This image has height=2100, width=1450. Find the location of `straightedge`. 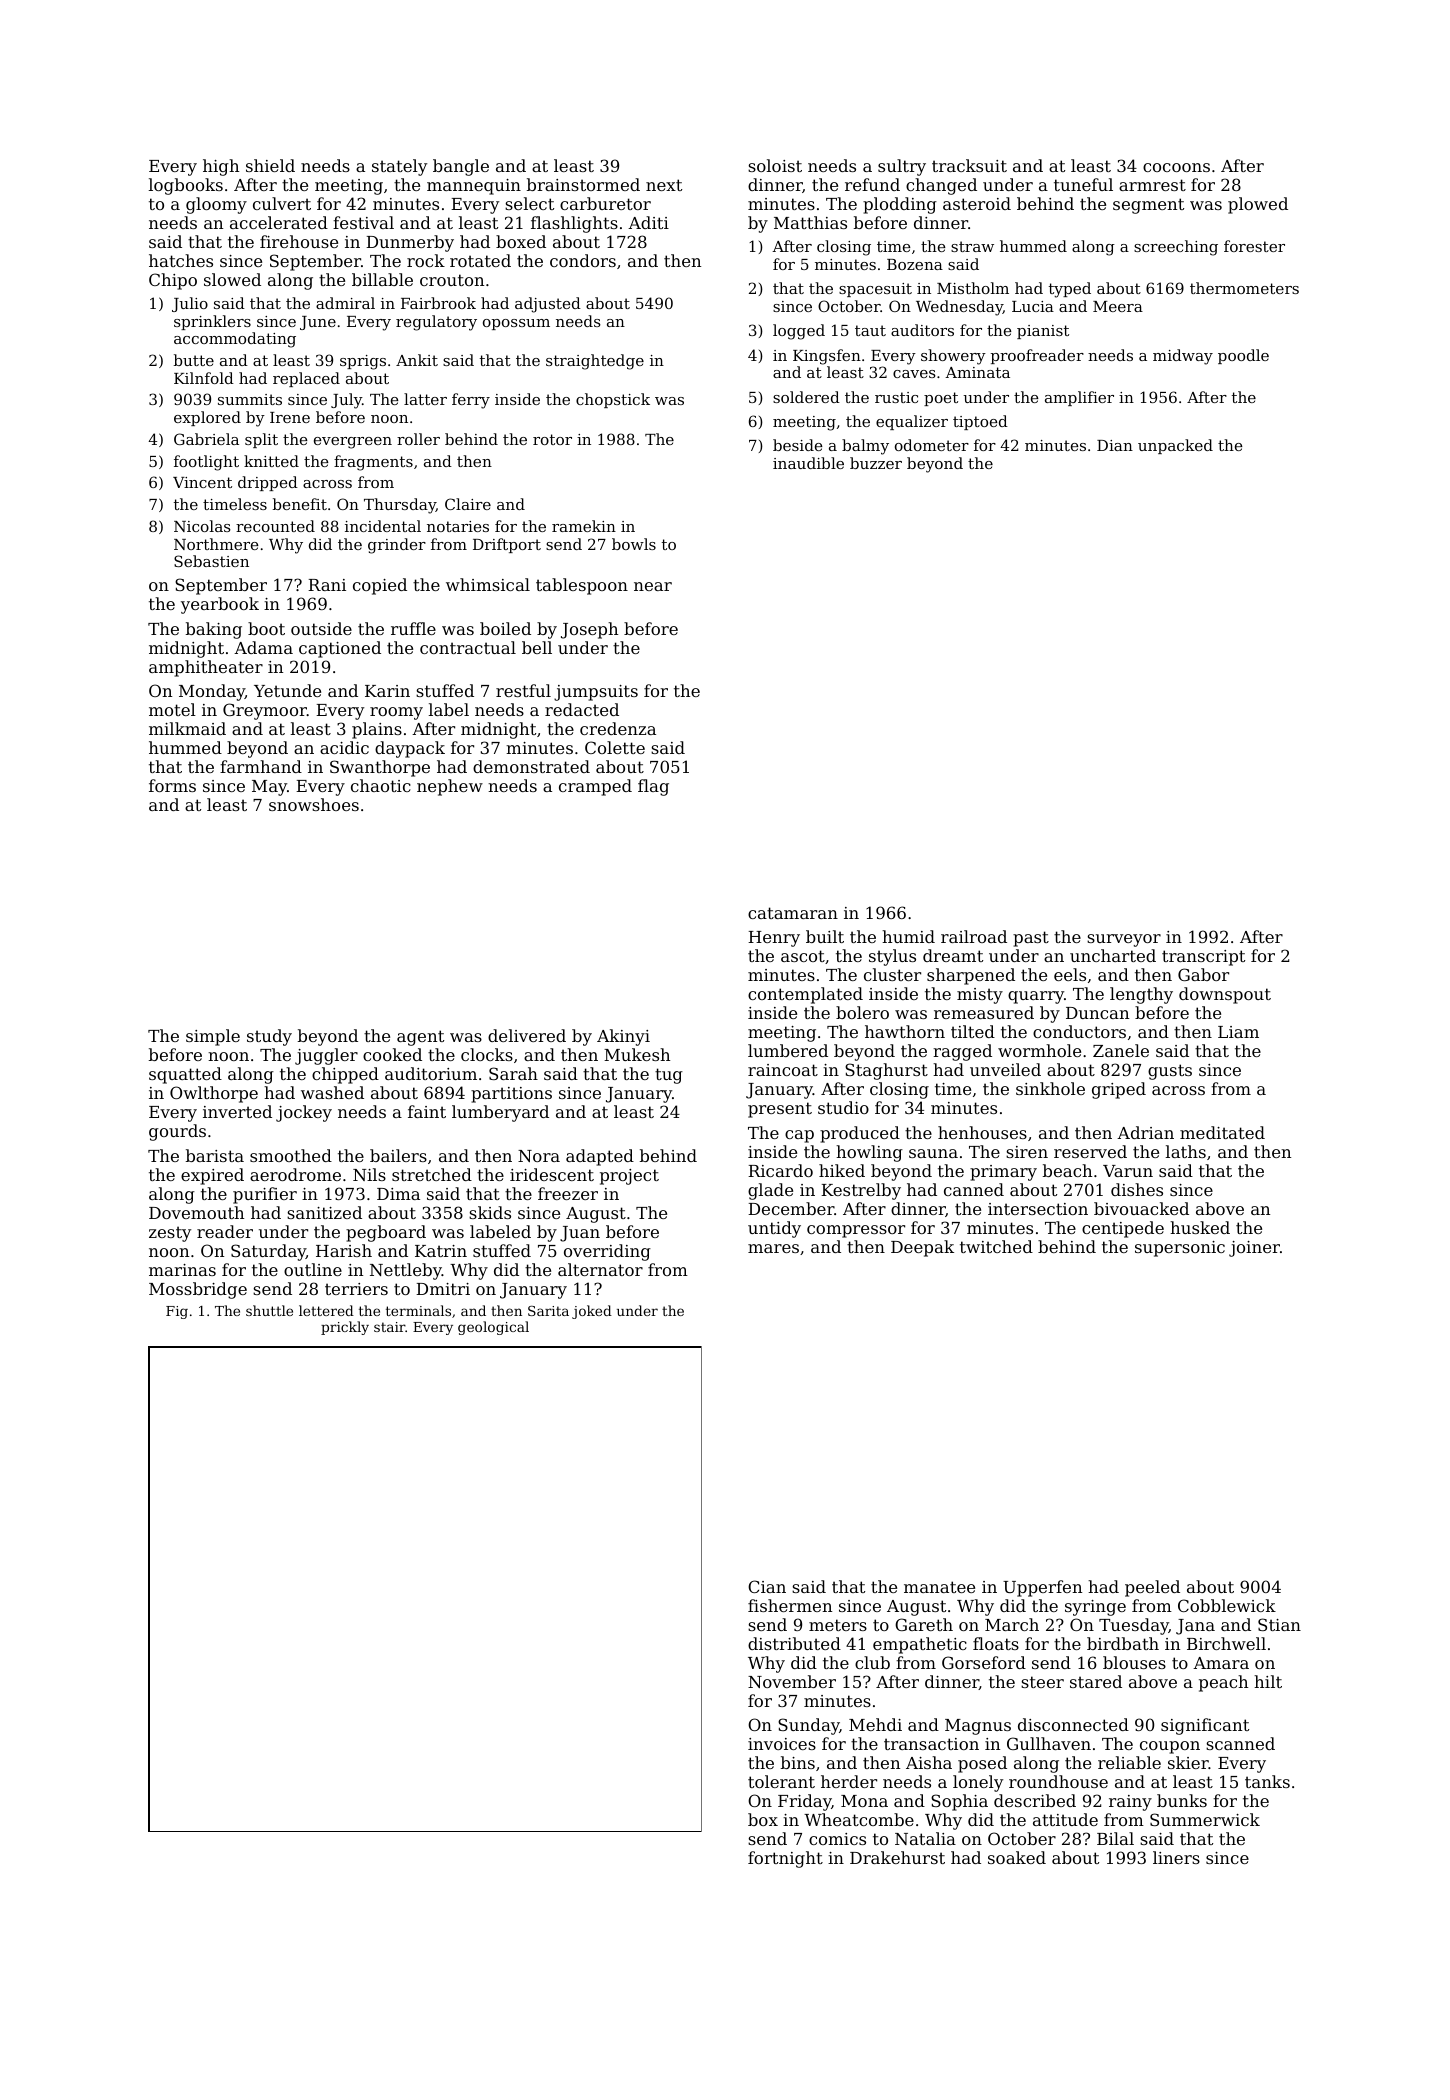

straightedge is located at coordinates (595, 362).
